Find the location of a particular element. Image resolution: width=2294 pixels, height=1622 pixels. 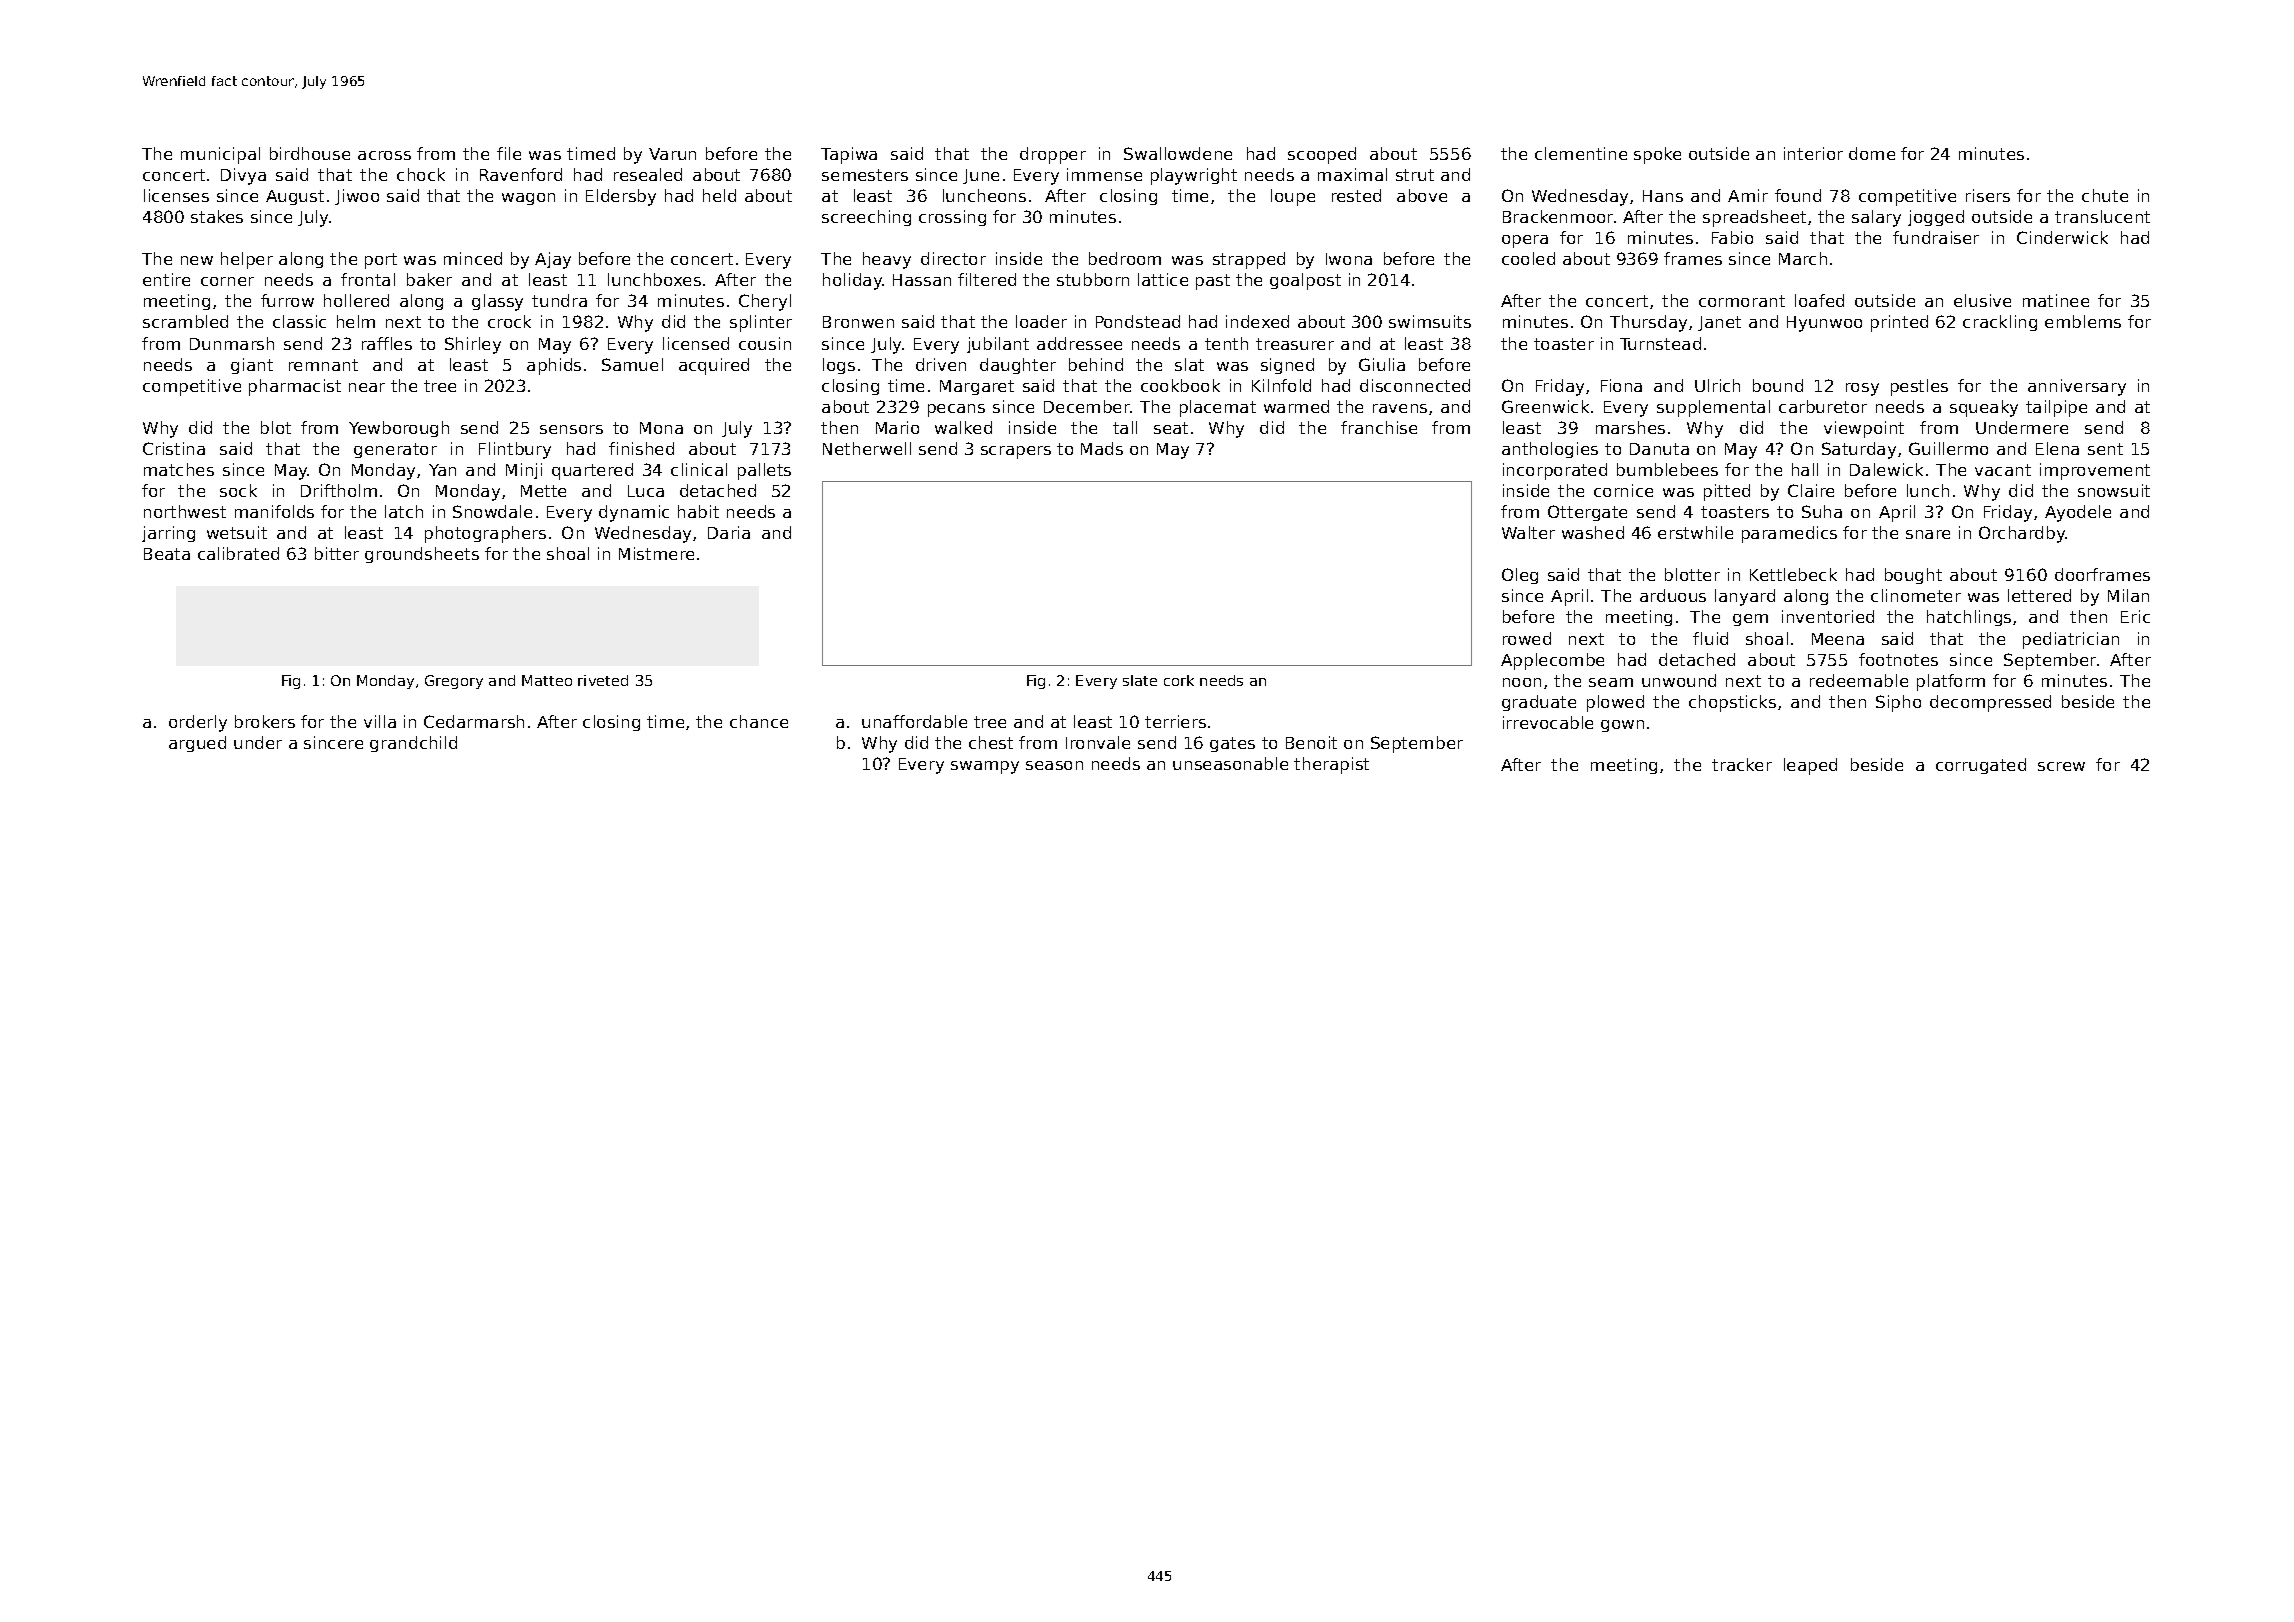

swampy is located at coordinates (985, 767).
